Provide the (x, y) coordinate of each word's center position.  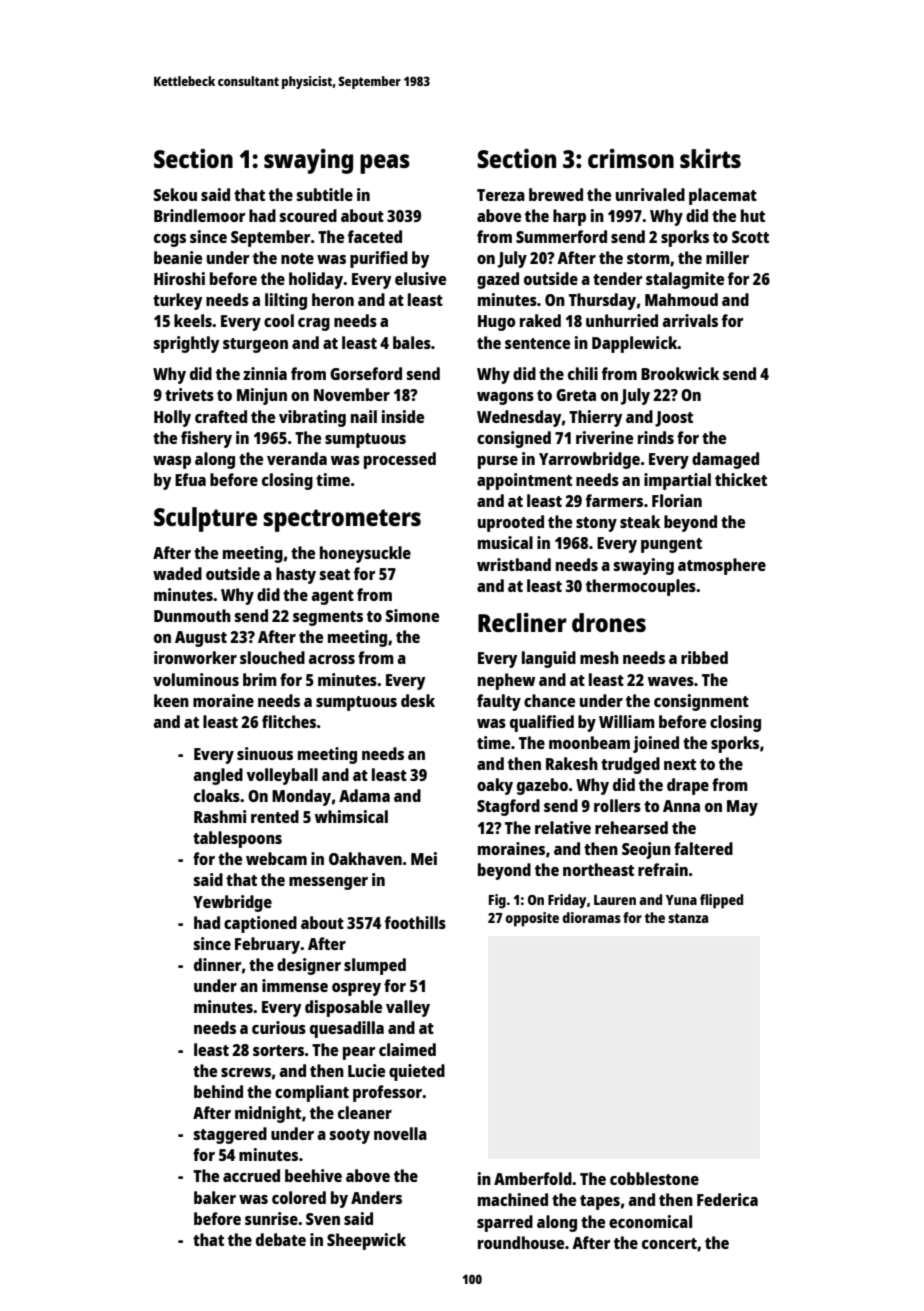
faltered (703, 848)
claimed (407, 1049)
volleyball (282, 776)
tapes (600, 1202)
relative (563, 827)
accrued (251, 1175)
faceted (375, 236)
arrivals (690, 320)
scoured (308, 215)
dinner (217, 964)
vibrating (312, 418)
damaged (725, 460)
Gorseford (366, 373)
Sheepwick (366, 1241)
